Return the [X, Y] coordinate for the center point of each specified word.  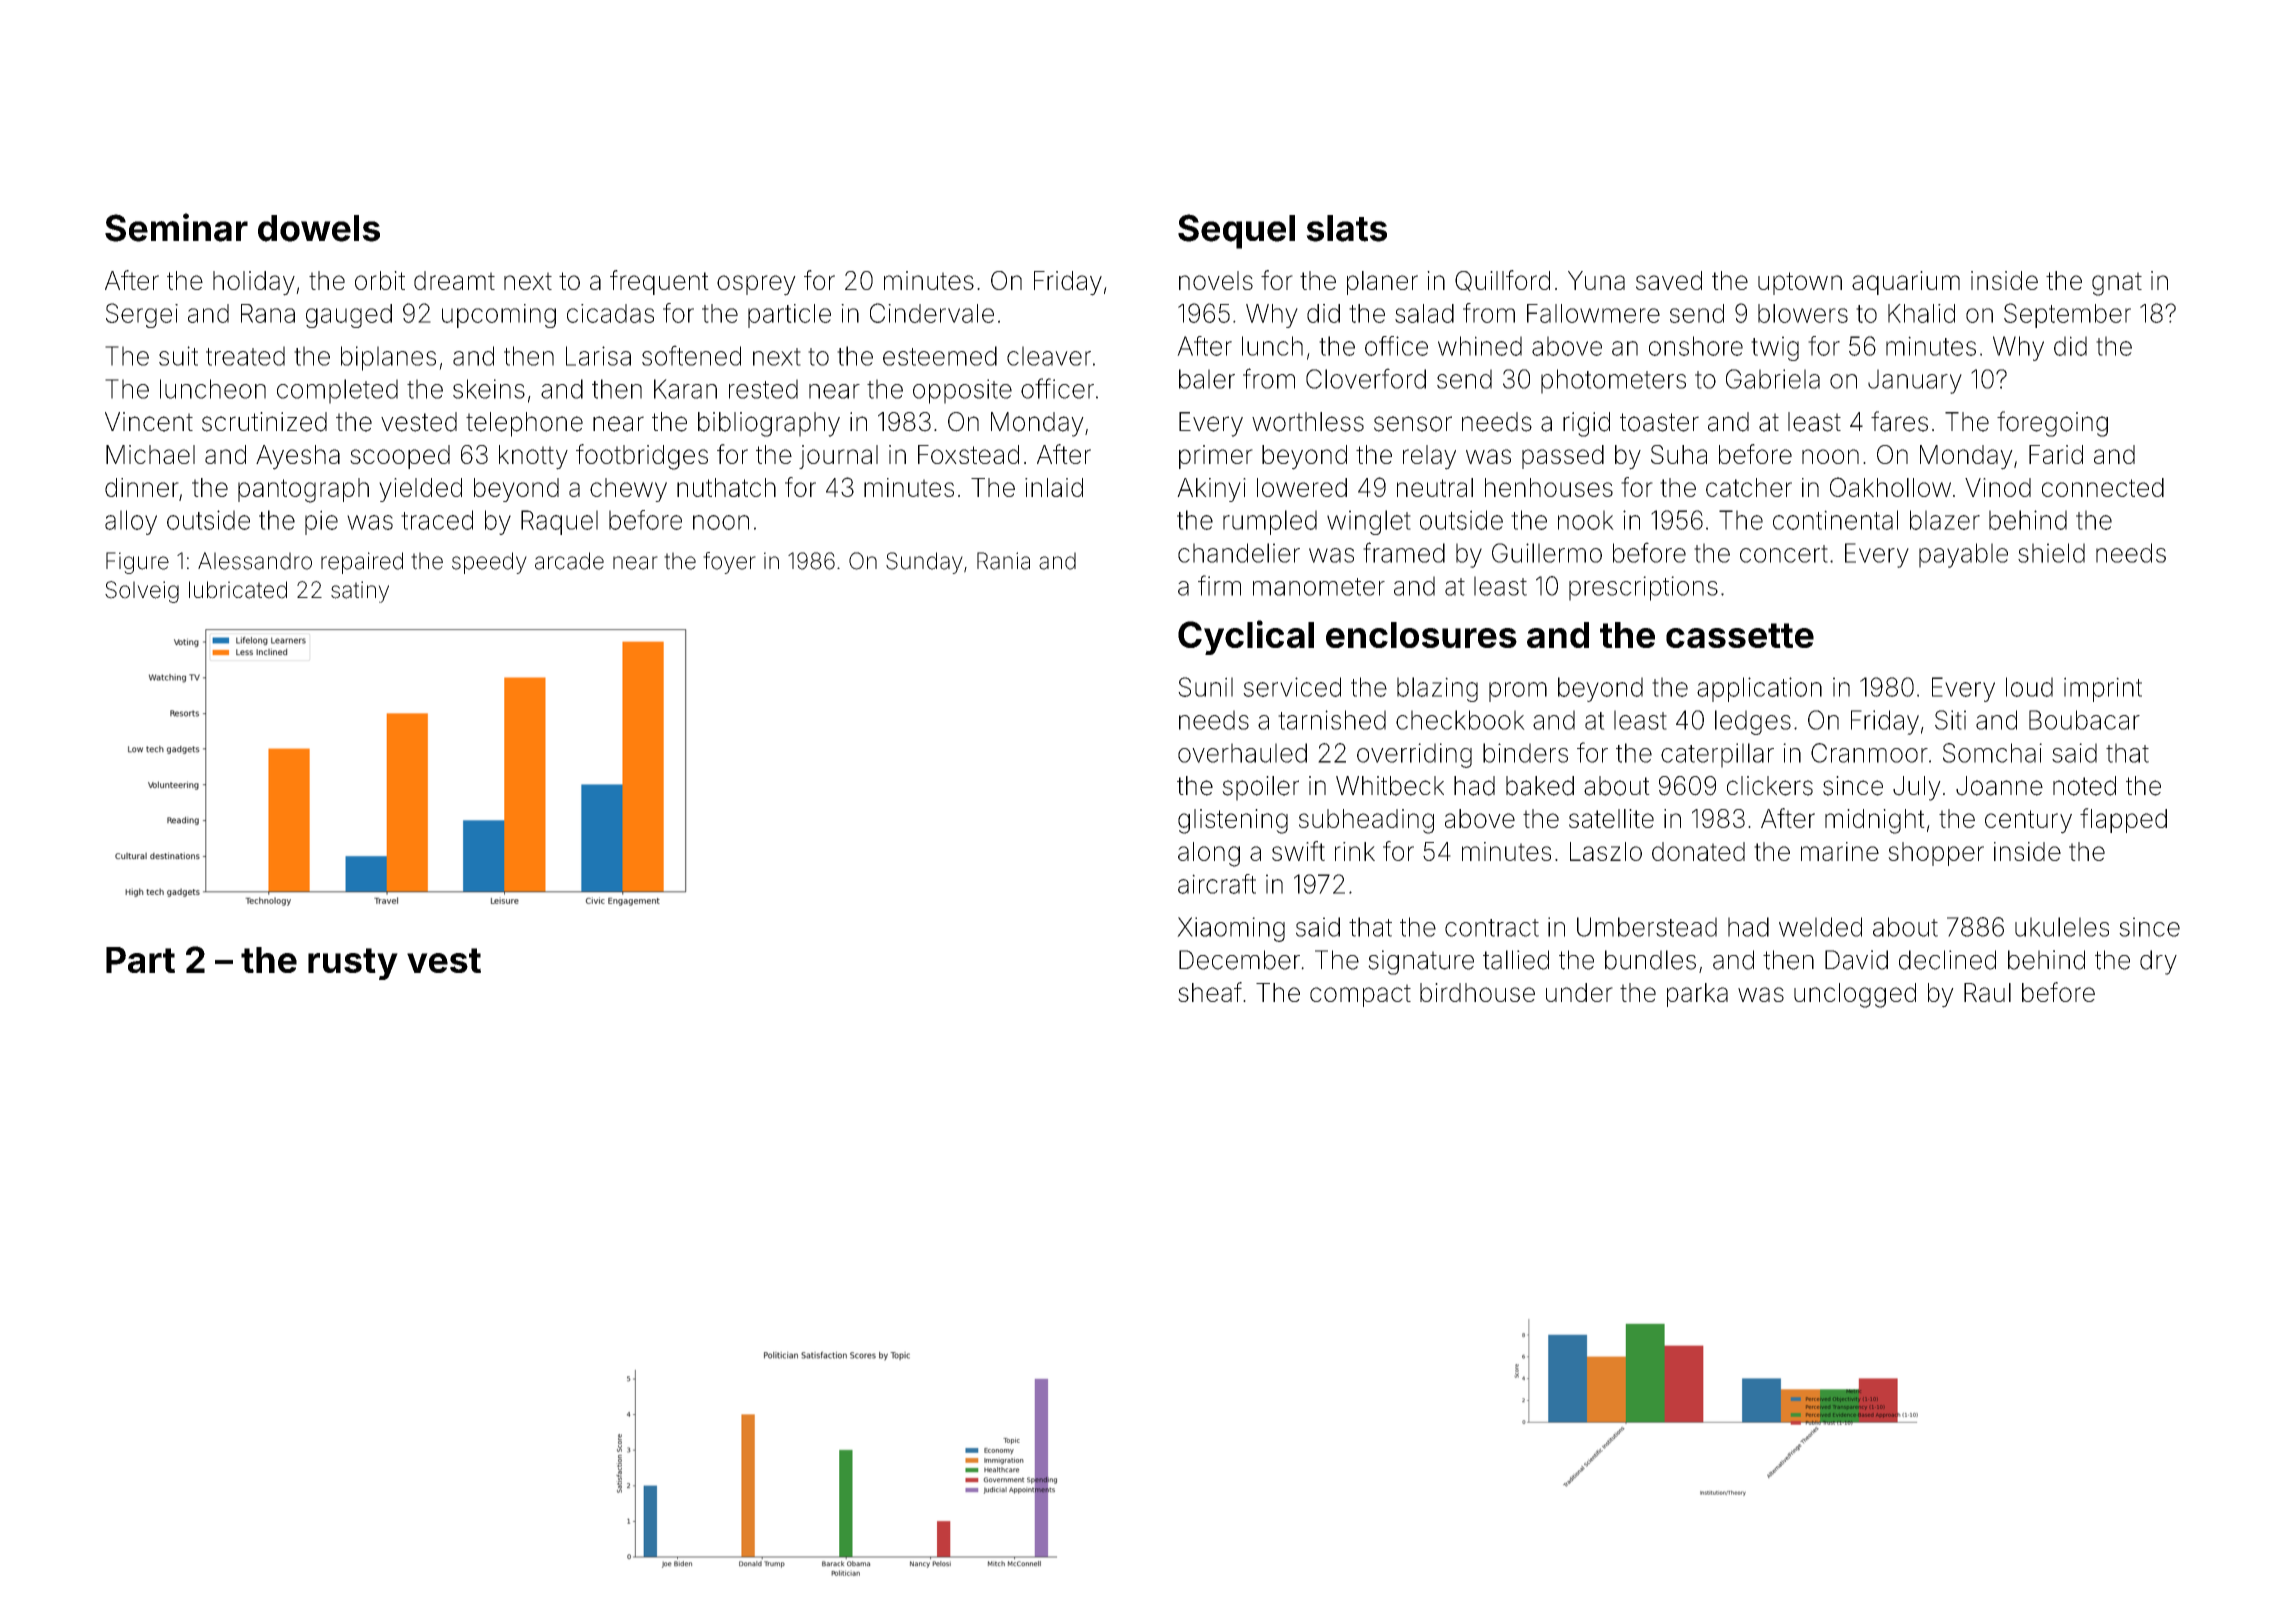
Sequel [1236, 231]
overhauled [1242, 753]
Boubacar [2084, 720]
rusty [353, 964]
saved [1669, 280]
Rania [1003, 561]
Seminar [176, 227]
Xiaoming [1231, 929]
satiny [360, 592]
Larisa [598, 356]
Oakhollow [1890, 487]
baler [1207, 379]
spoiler [1260, 788]
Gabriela [1773, 379]
